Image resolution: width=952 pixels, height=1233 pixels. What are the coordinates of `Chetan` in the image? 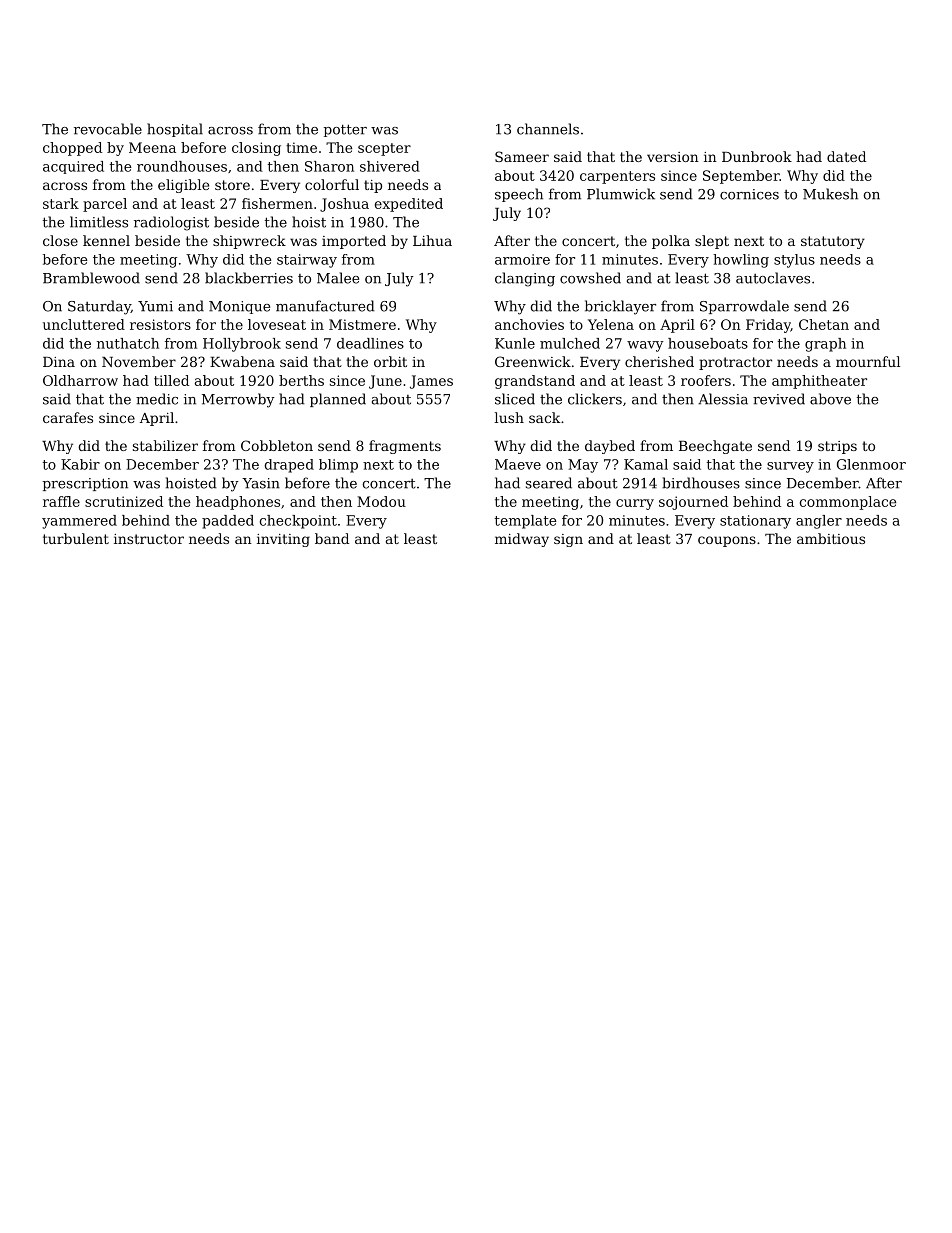 It's located at (824, 324).
